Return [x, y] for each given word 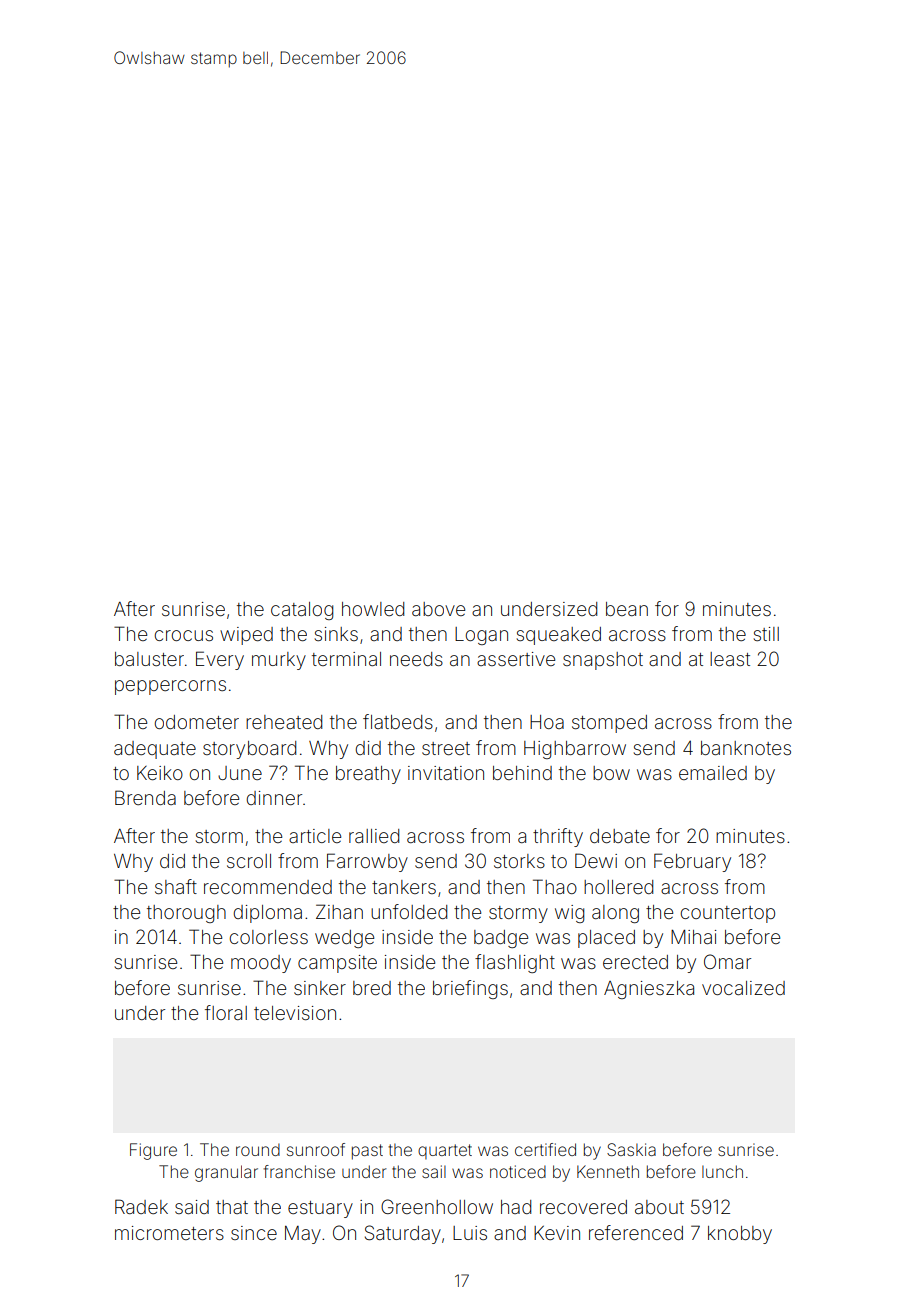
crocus [183, 635]
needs [416, 659]
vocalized [743, 988]
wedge [344, 939]
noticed [518, 1171]
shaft [176, 886]
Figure [153, 1151]
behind [522, 773]
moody [261, 964]
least [730, 659]
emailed [713, 773]
